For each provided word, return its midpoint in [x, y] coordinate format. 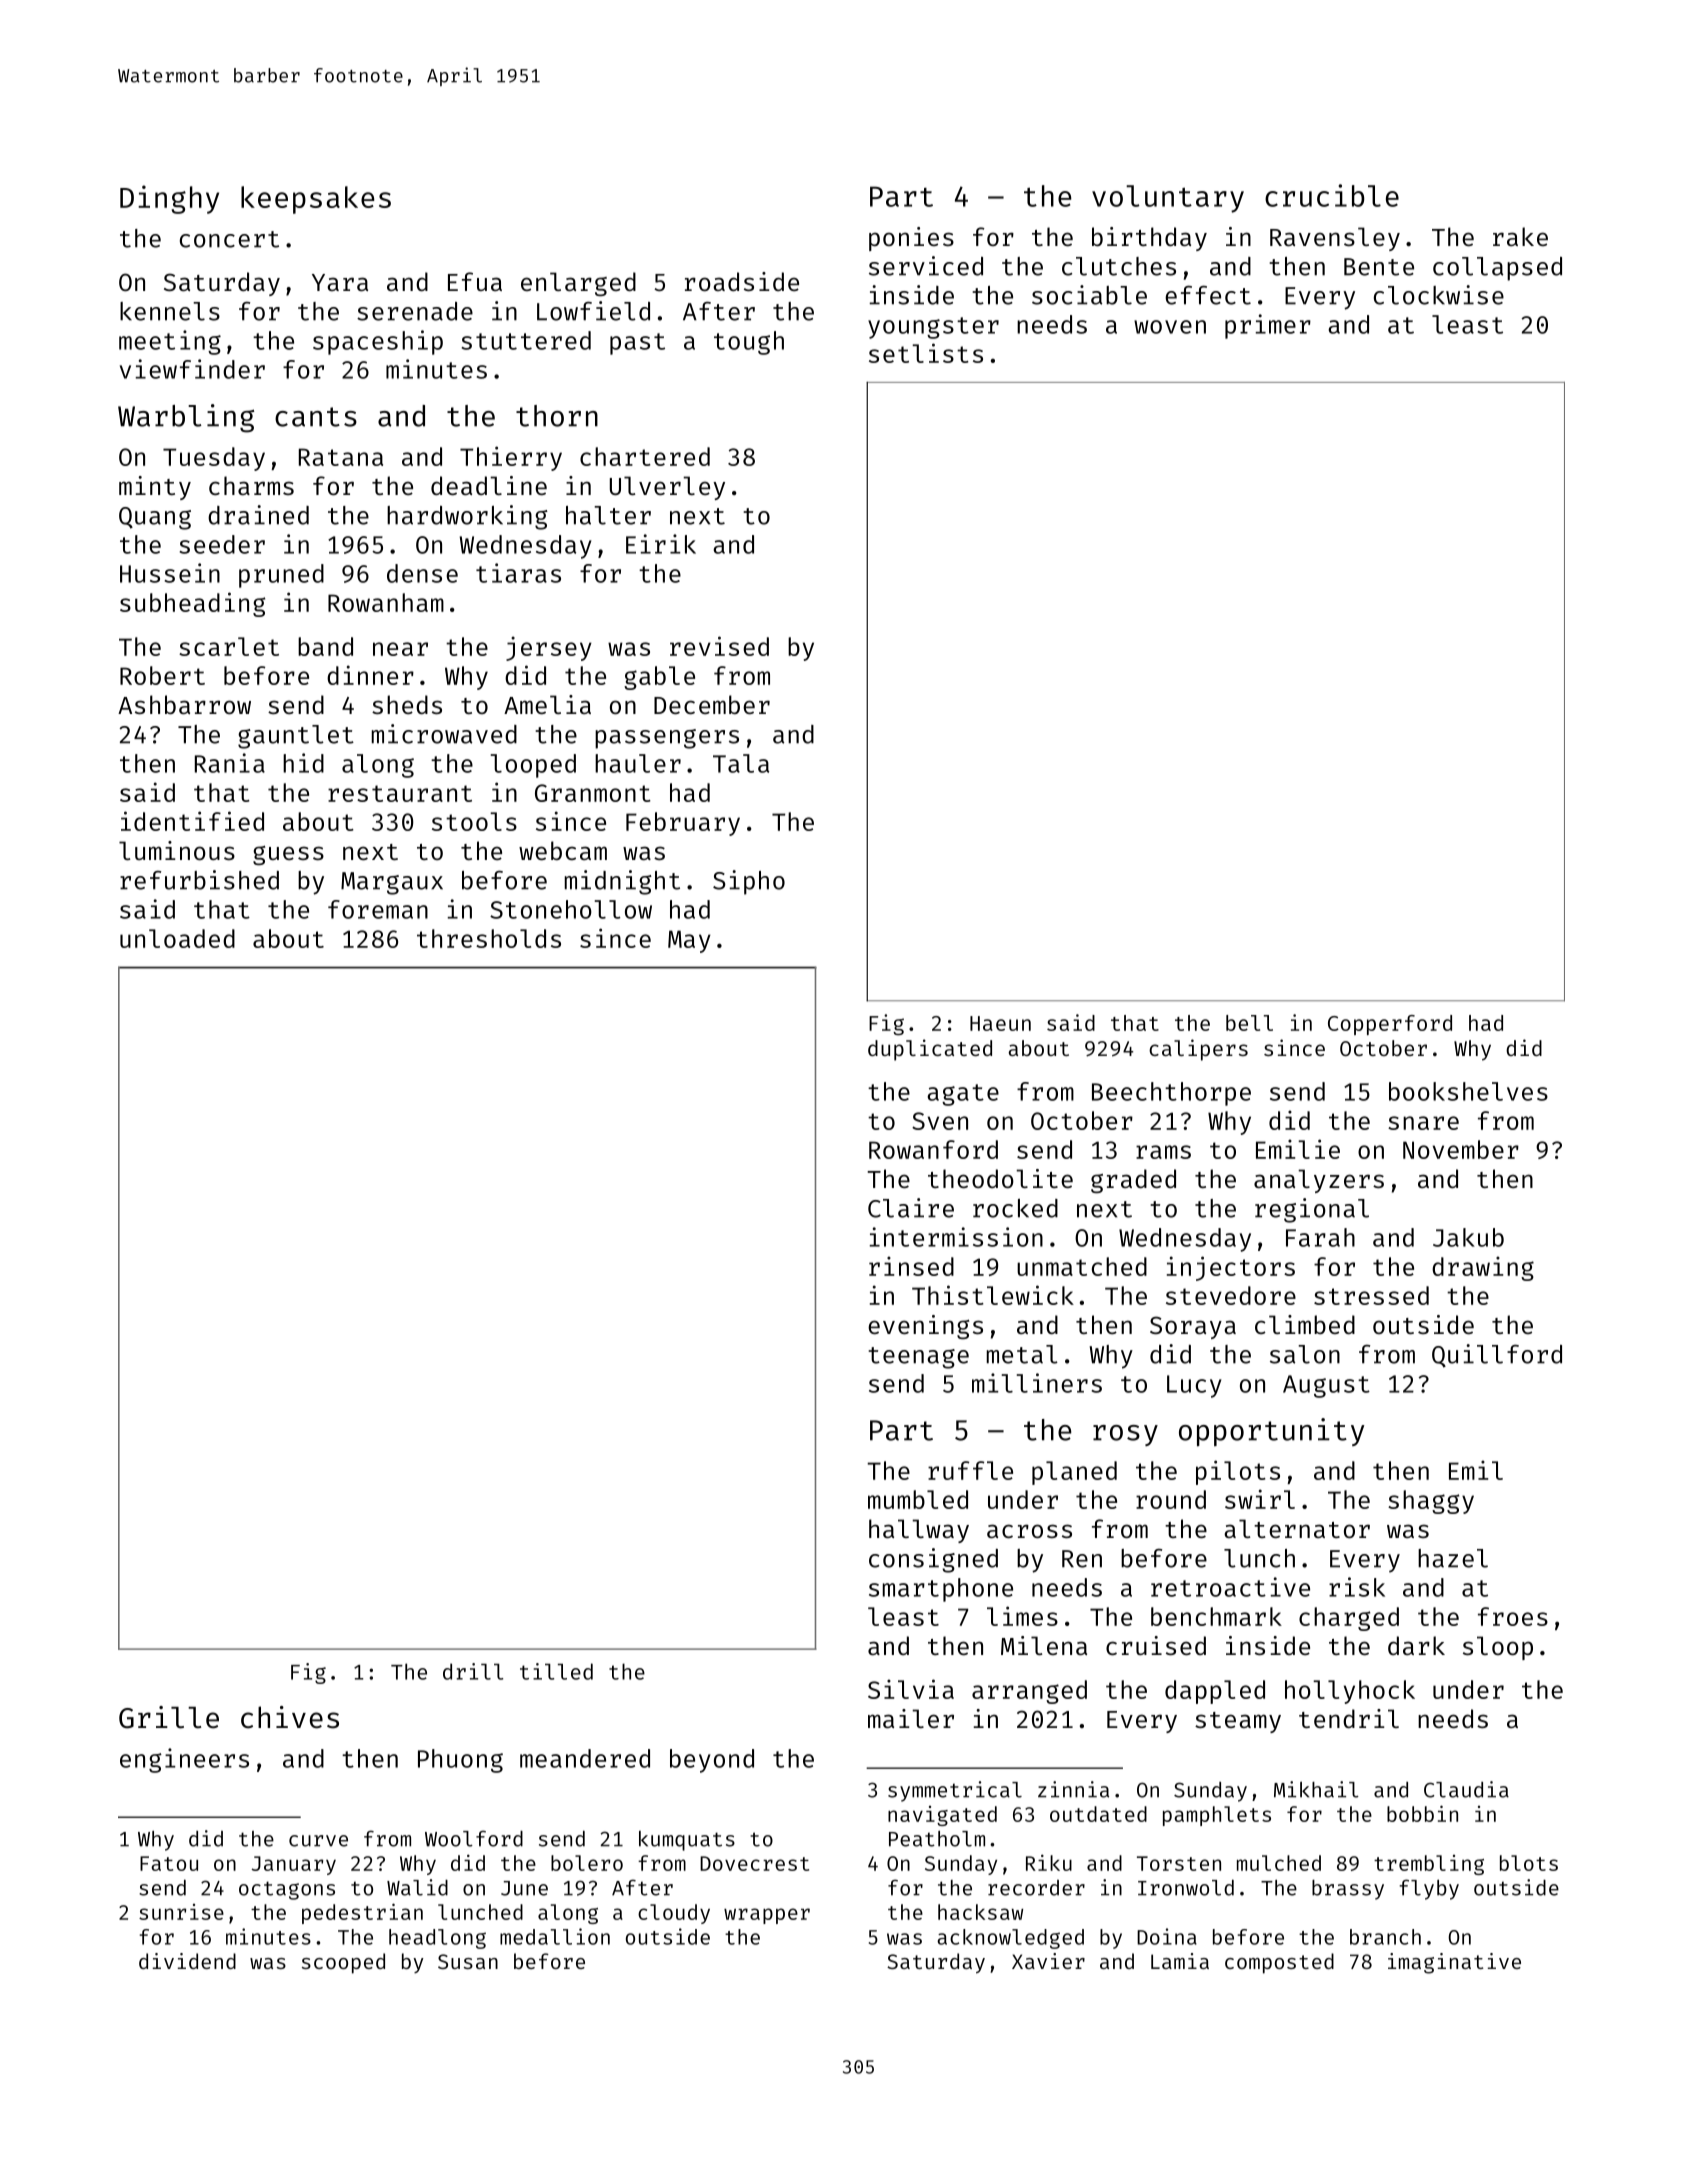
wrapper [767, 1916]
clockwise [1439, 295]
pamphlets [1217, 1816]
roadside [742, 281]
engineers [184, 1760]
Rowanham [386, 602]
